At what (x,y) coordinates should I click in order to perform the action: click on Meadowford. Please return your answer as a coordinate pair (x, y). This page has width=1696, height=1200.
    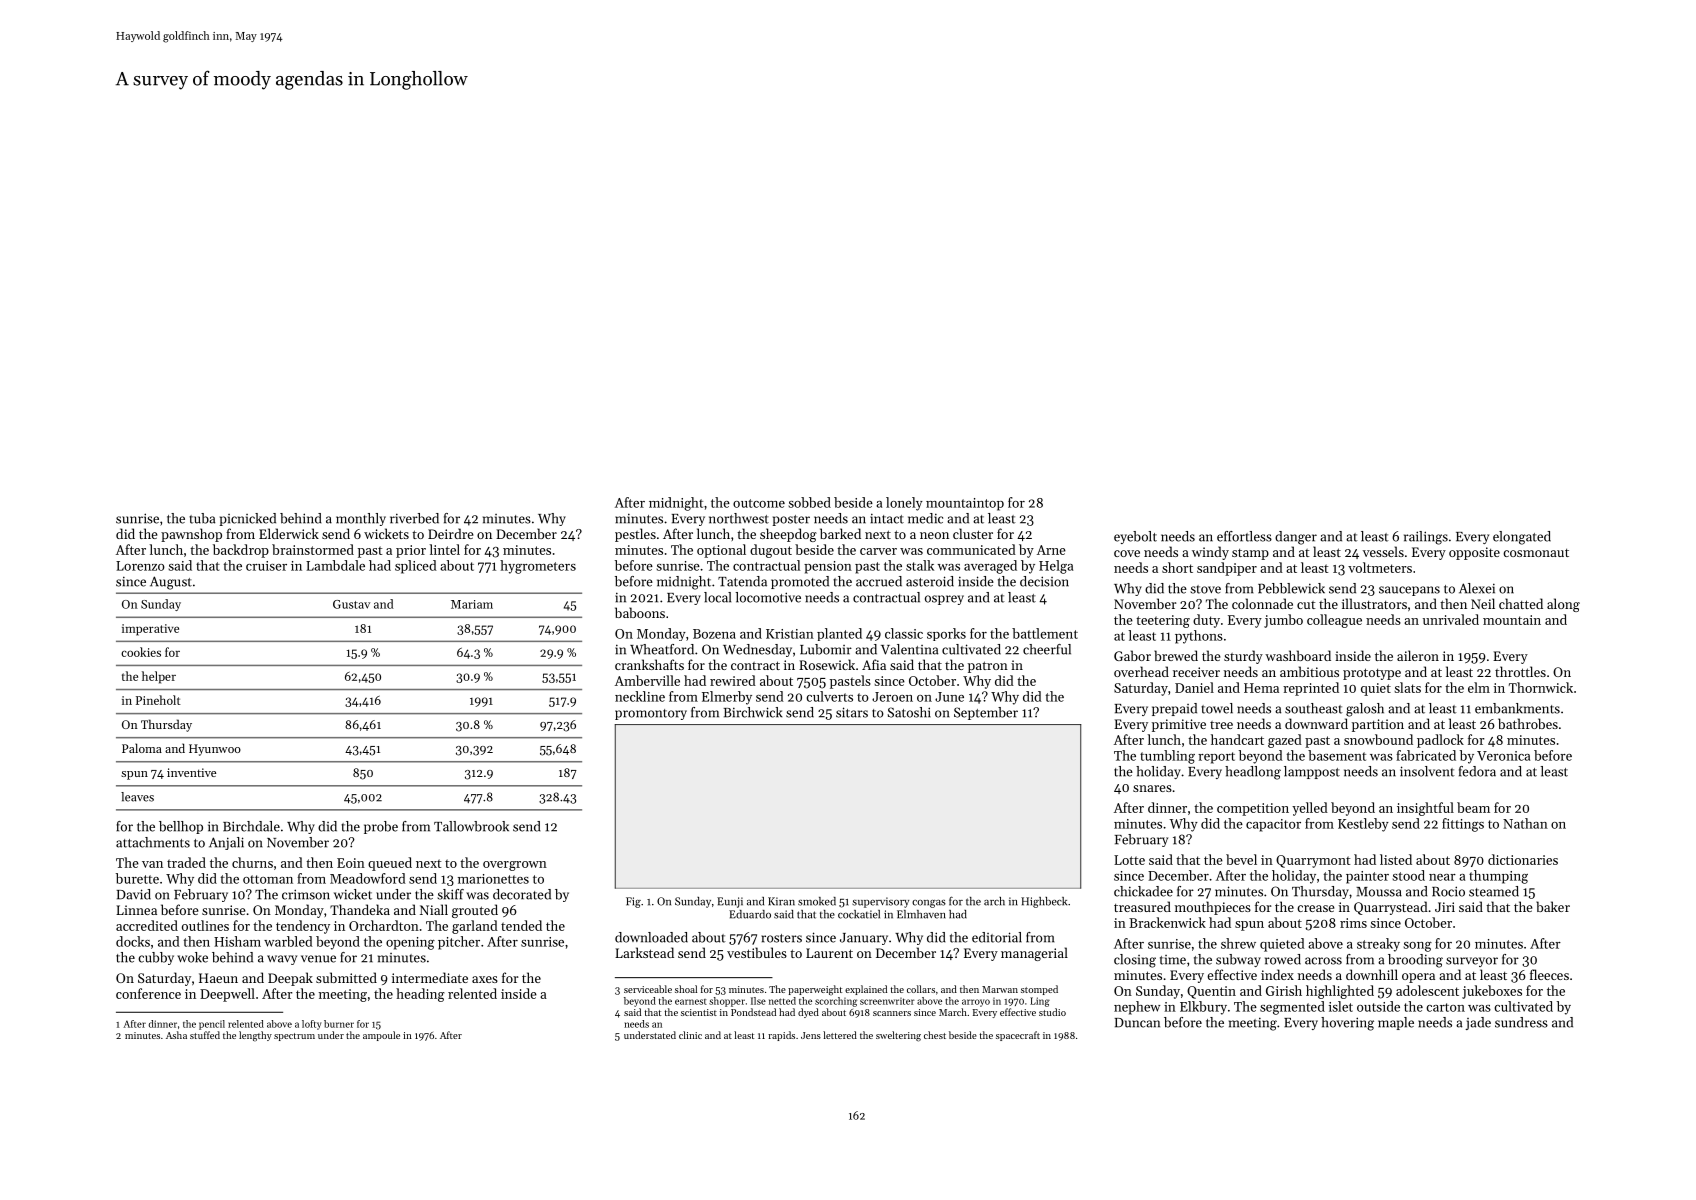
    Looking at the image, I should click on (368, 878).
